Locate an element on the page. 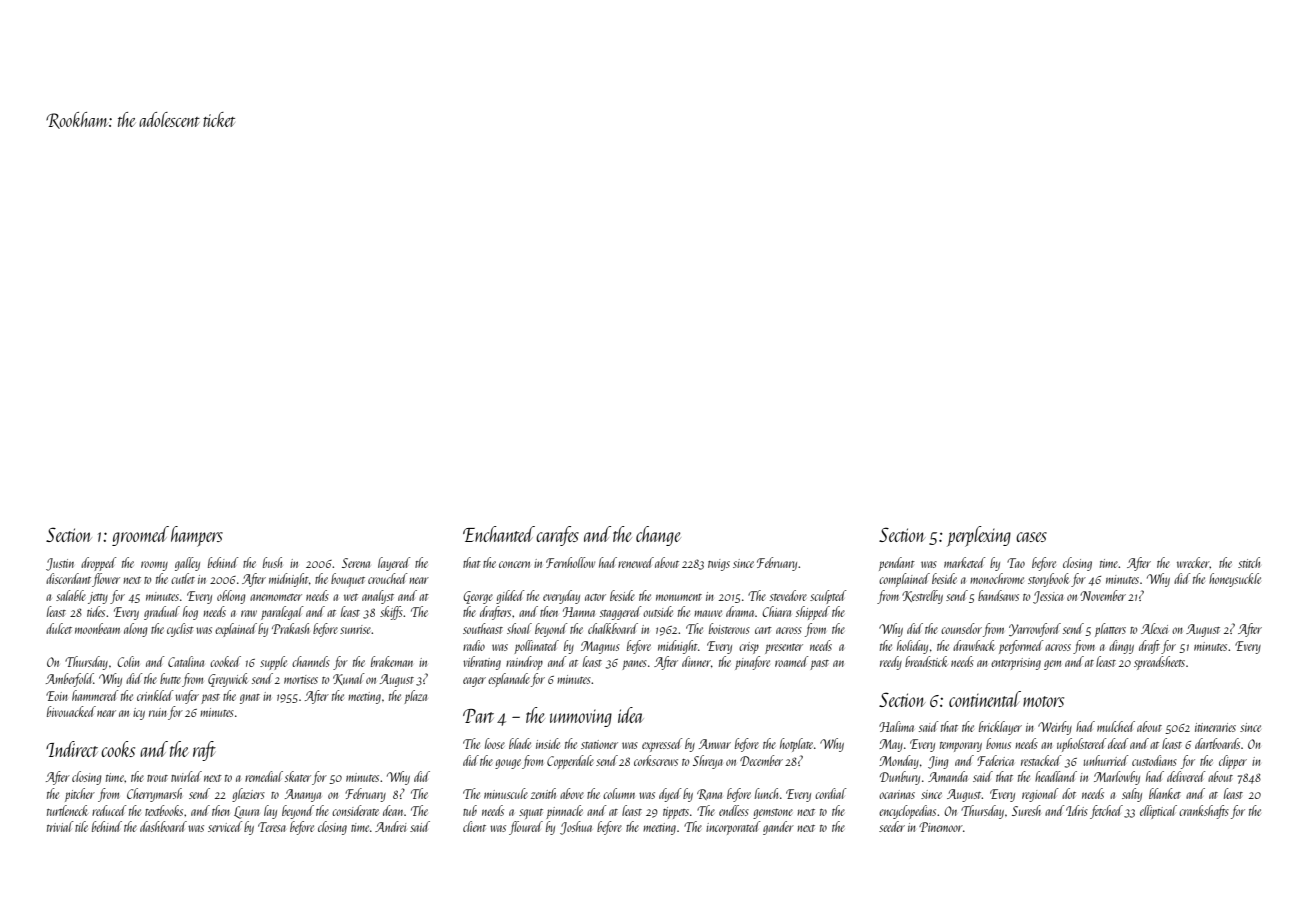  bricklayer is located at coordinates (1000, 728).
